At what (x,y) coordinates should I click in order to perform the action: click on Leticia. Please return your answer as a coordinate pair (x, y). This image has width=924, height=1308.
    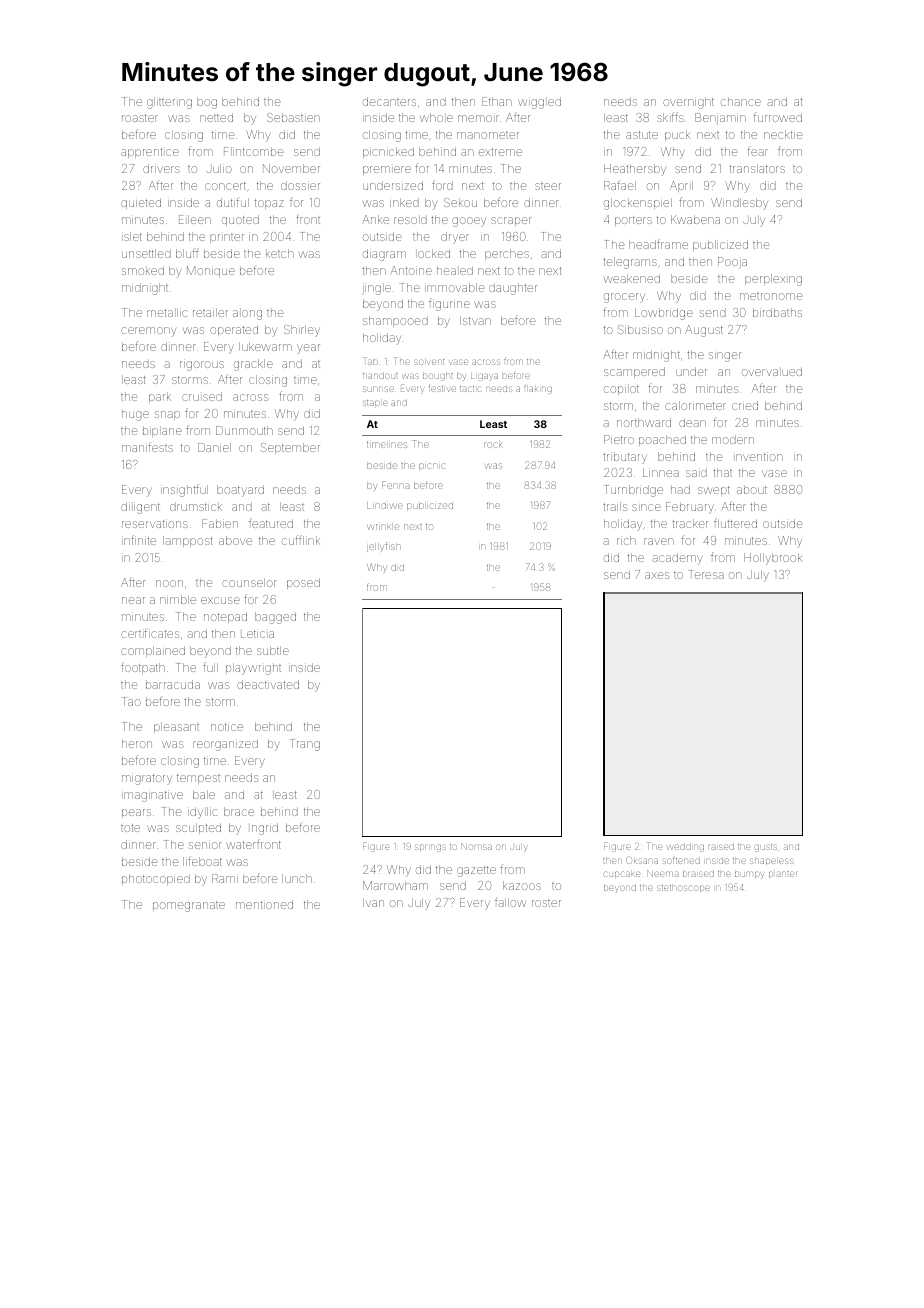
    Looking at the image, I should click on (257, 634).
